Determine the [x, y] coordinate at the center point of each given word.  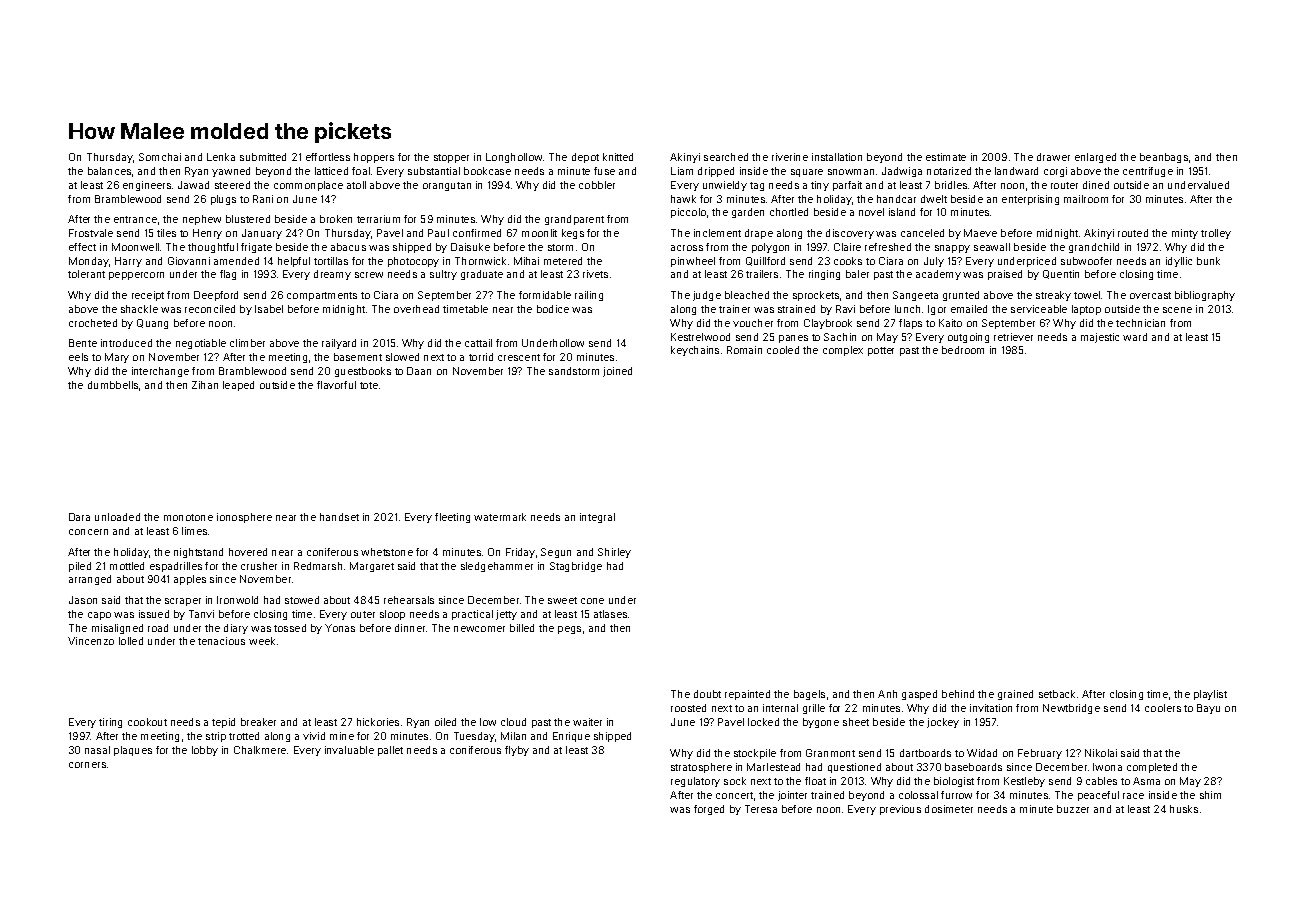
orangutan [447, 186]
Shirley [614, 553]
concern [88, 532]
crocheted [93, 323]
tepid [223, 723]
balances [109, 171]
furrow [956, 795]
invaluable [349, 750]
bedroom [963, 350]
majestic [1100, 338]
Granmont [830, 753]
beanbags [1164, 158]
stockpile [755, 754]
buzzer [1073, 809]
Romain [744, 350]
